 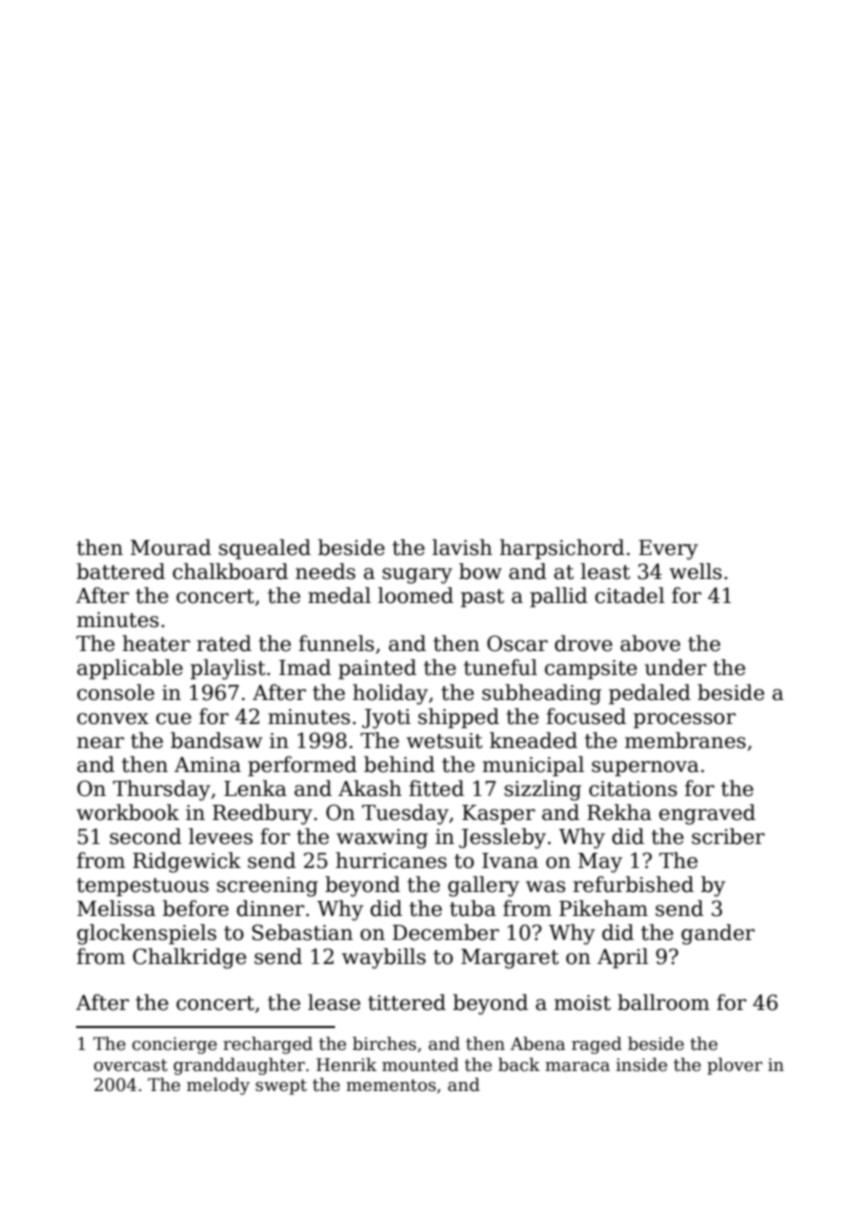 I want to click on concierge, so click(x=174, y=1045).
